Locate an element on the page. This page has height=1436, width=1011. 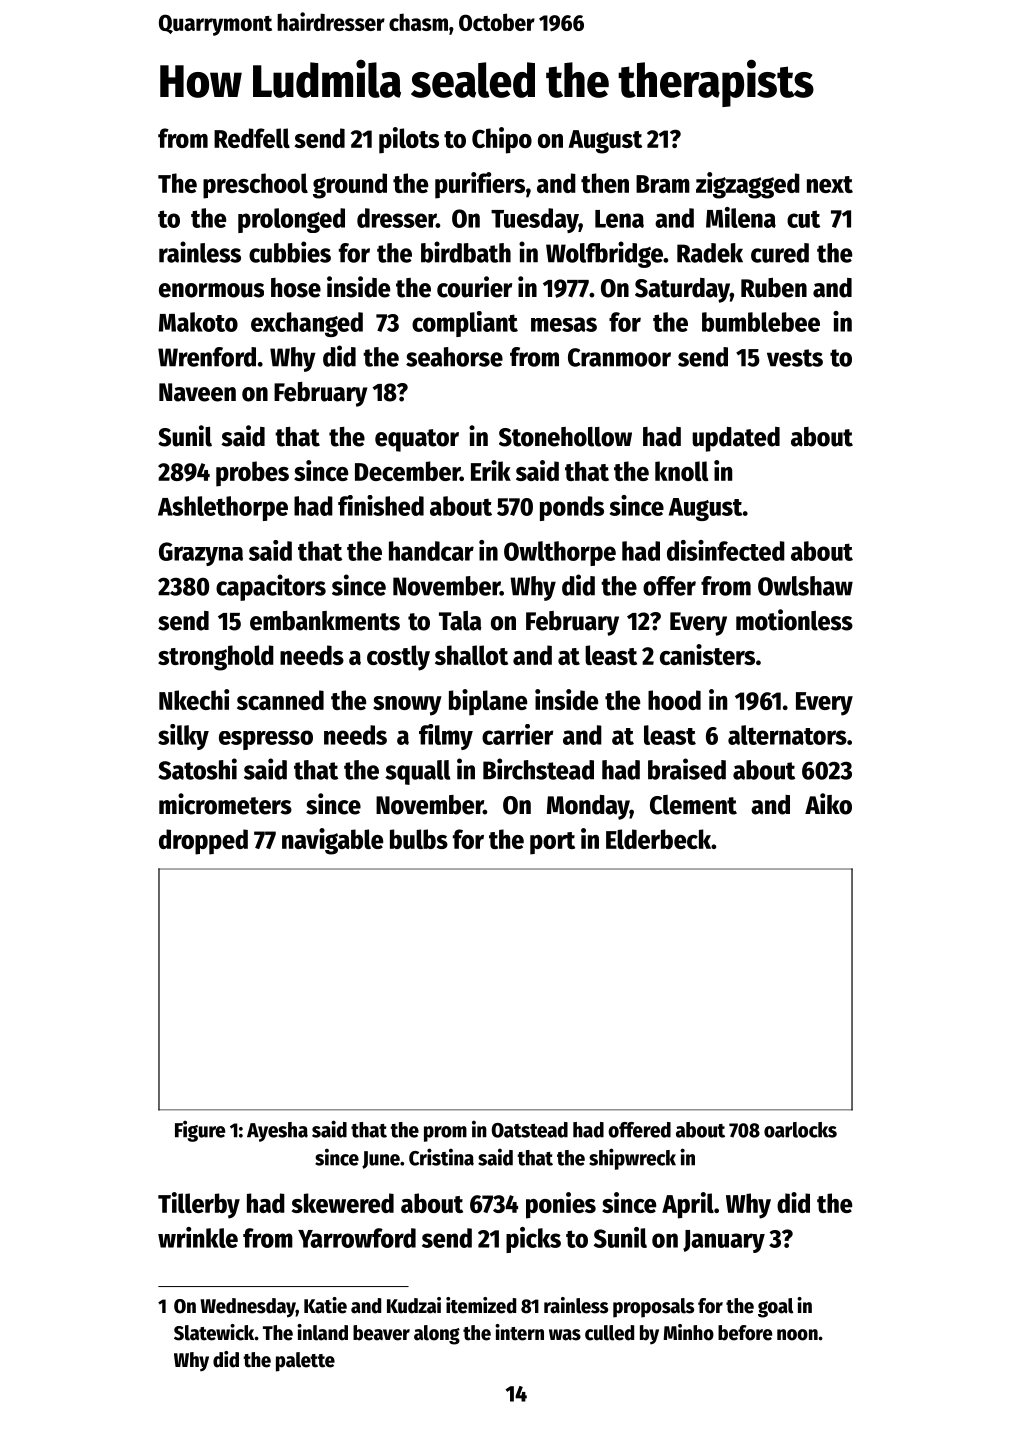
June is located at coordinates (381, 1160).
